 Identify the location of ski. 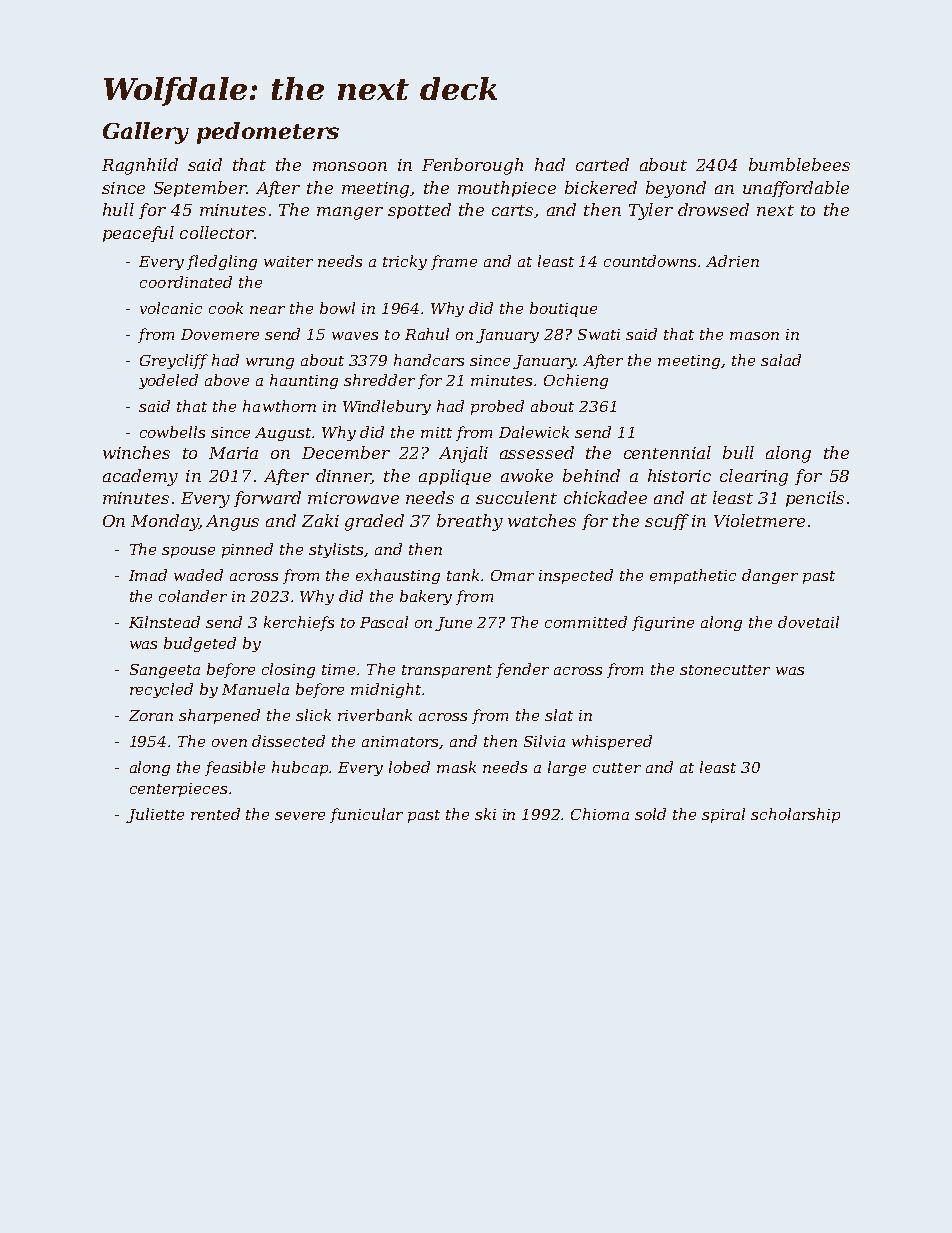
(485, 814).
